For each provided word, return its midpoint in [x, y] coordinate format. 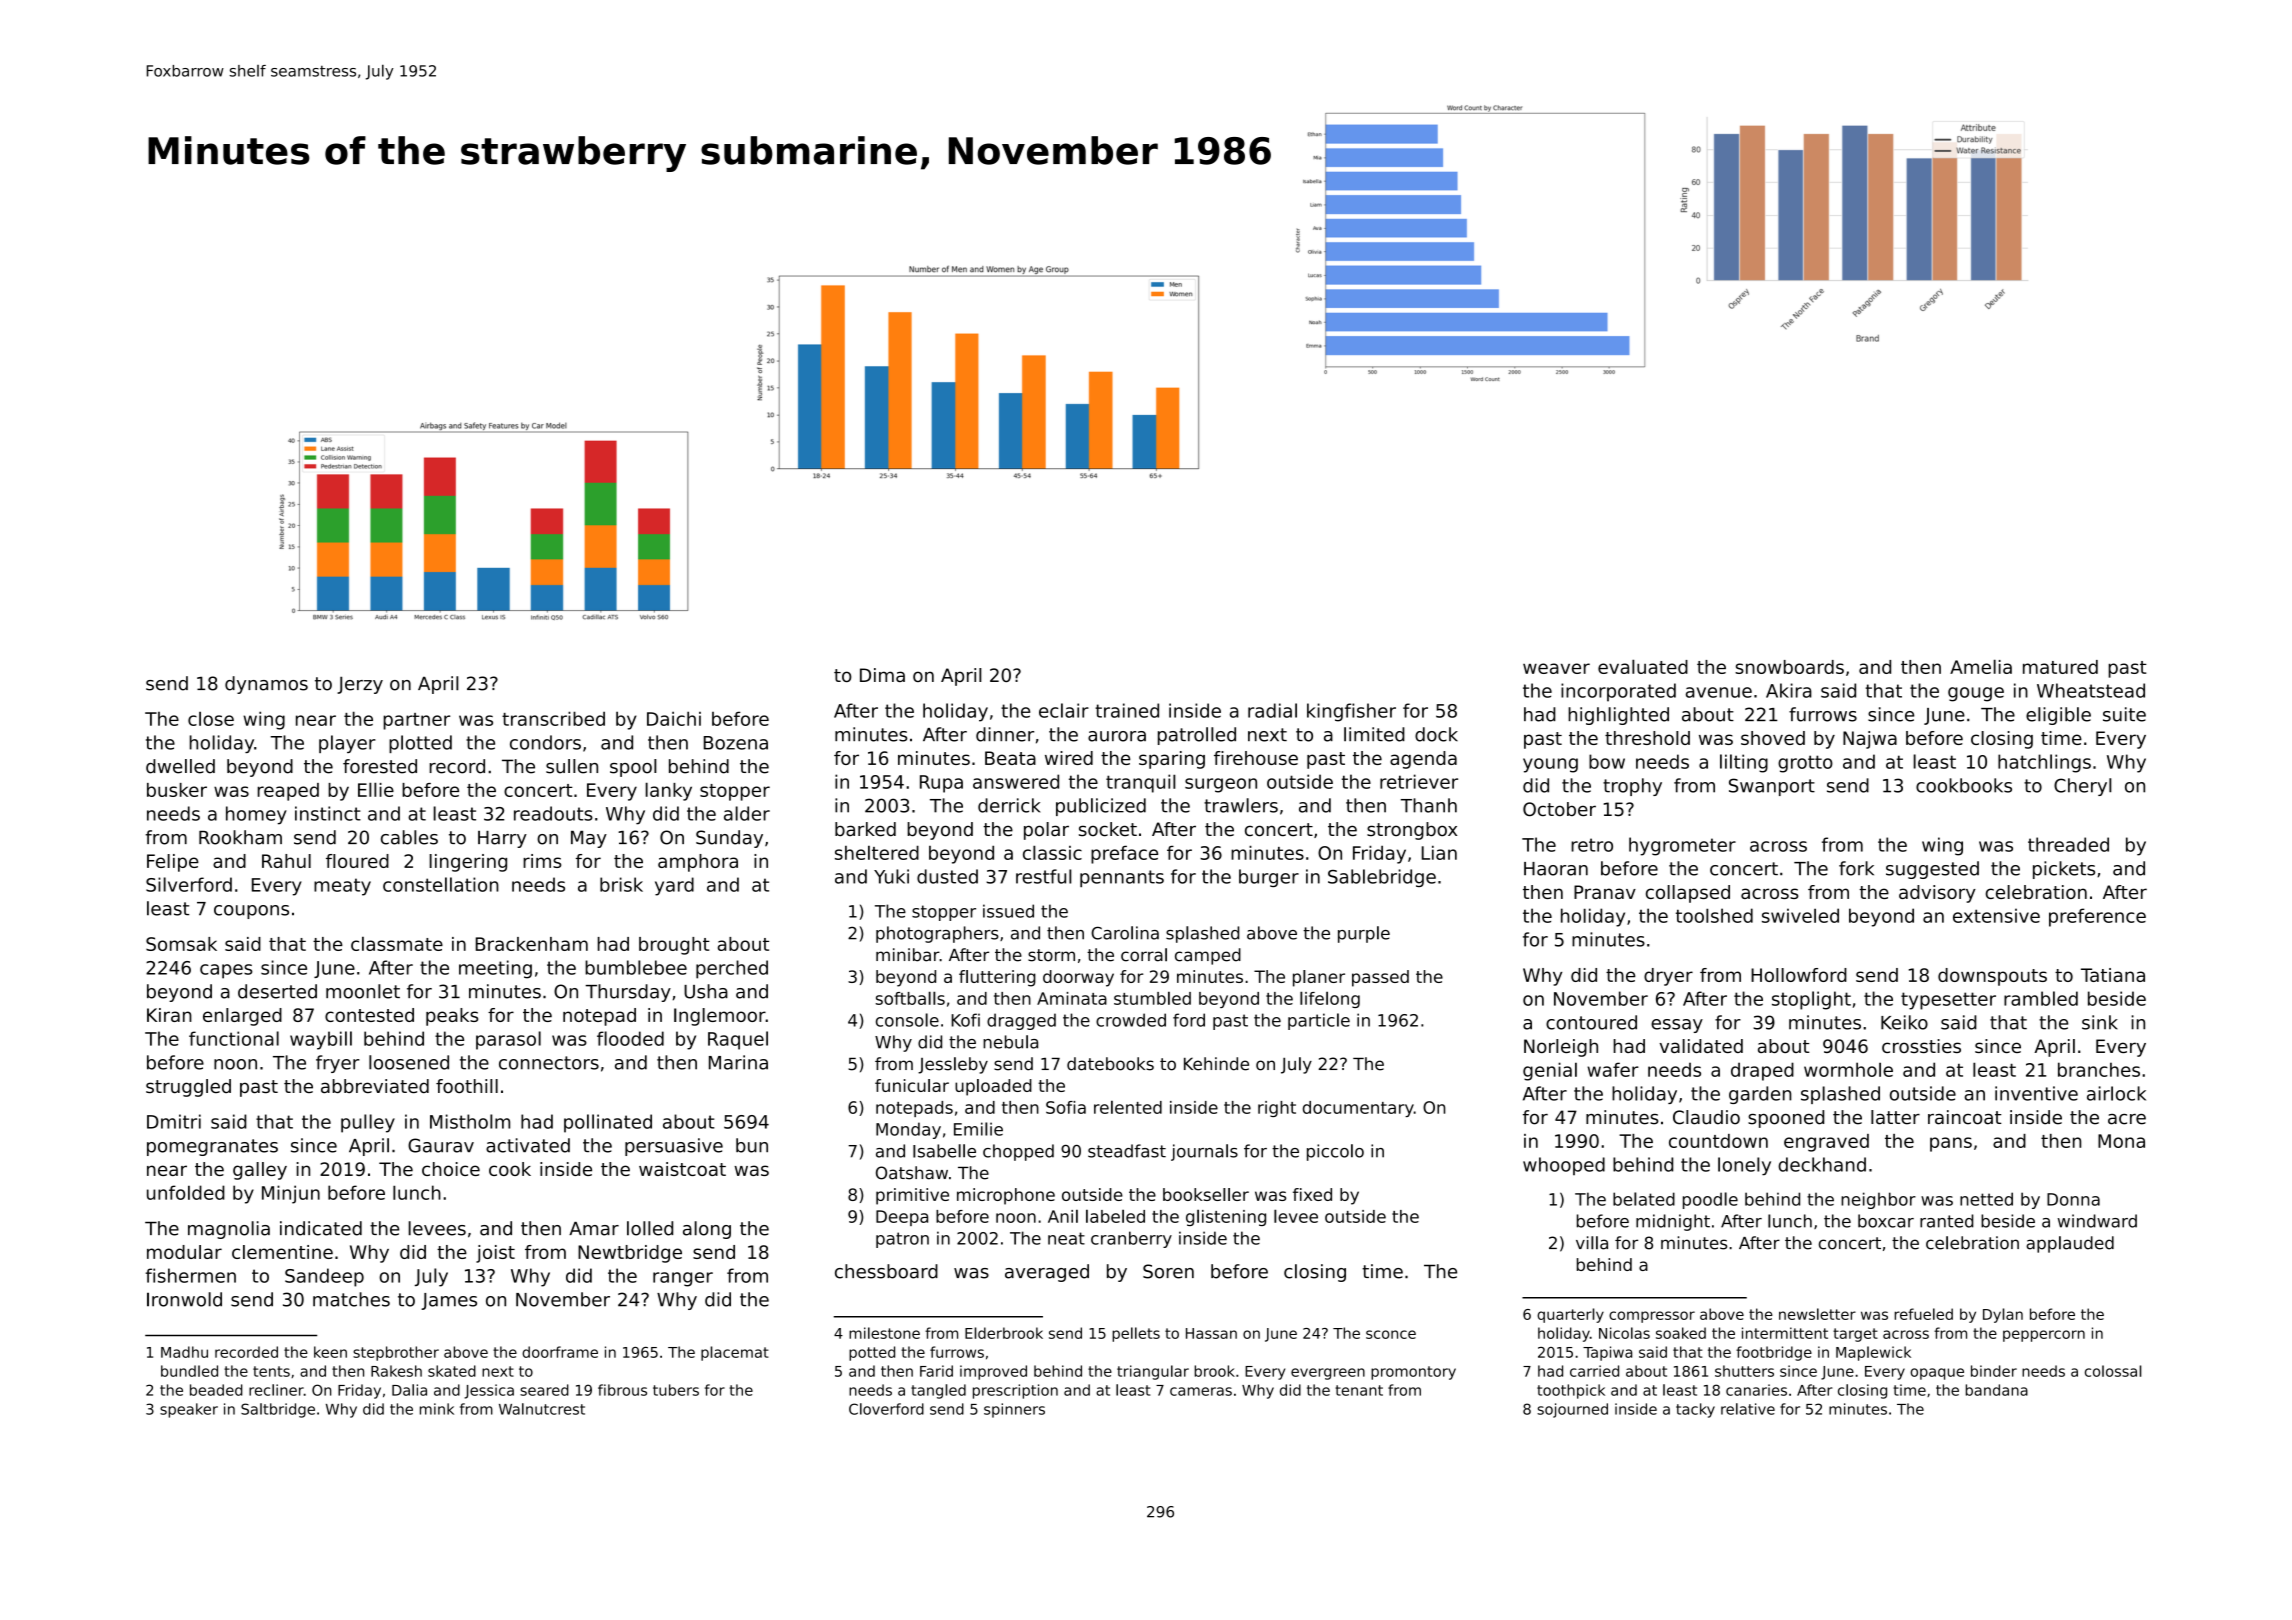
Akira [1789, 690]
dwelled [180, 766]
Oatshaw [912, 1173]
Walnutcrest [542, 1409]
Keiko [1904, 1022]
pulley [368, 1123]
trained [1127, 710]
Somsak [181, 944]
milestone [884, 1333]
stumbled [1152, 998]
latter [1895, 1117]
